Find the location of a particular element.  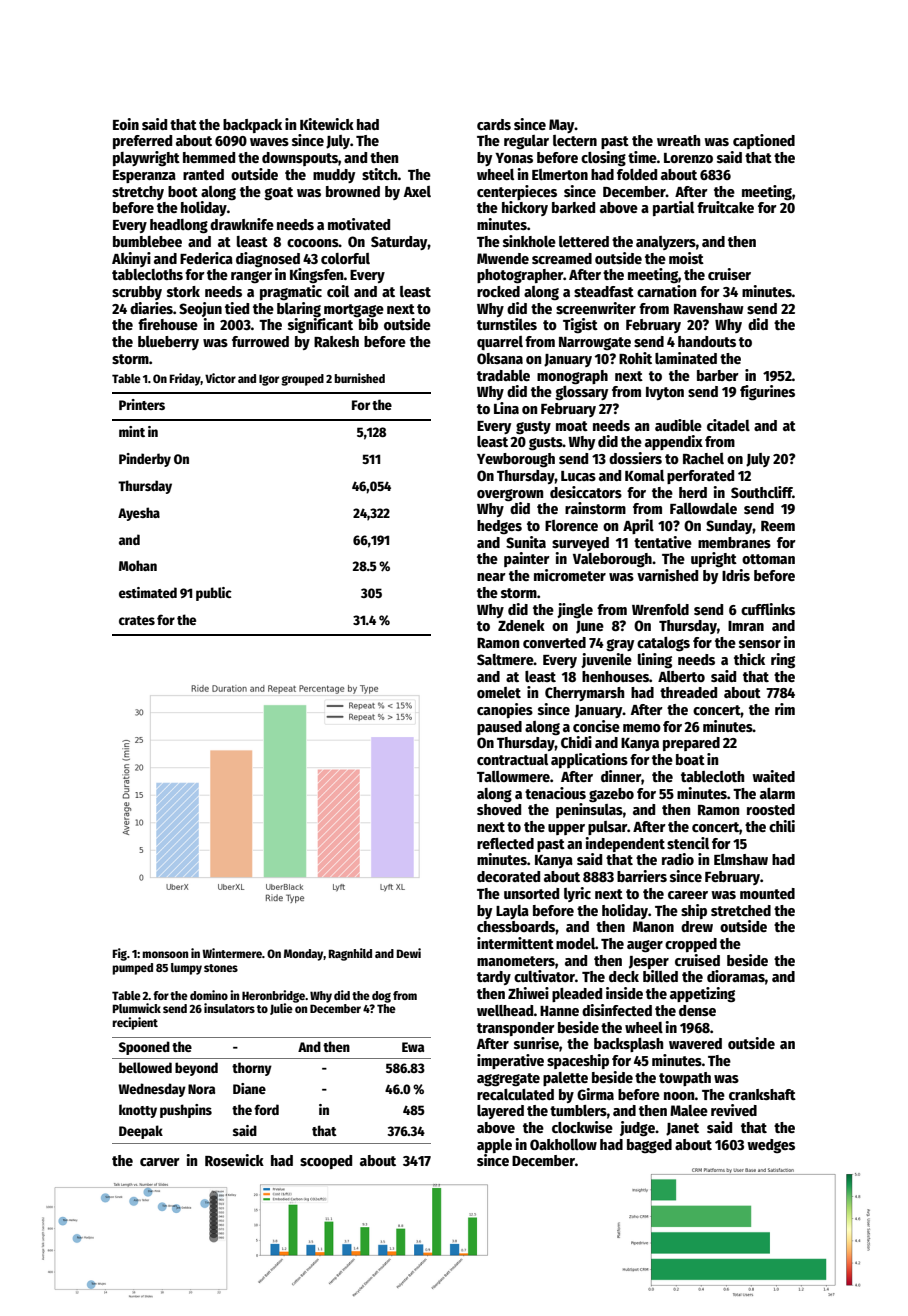

Victor is located at coordinates (220, 378).
